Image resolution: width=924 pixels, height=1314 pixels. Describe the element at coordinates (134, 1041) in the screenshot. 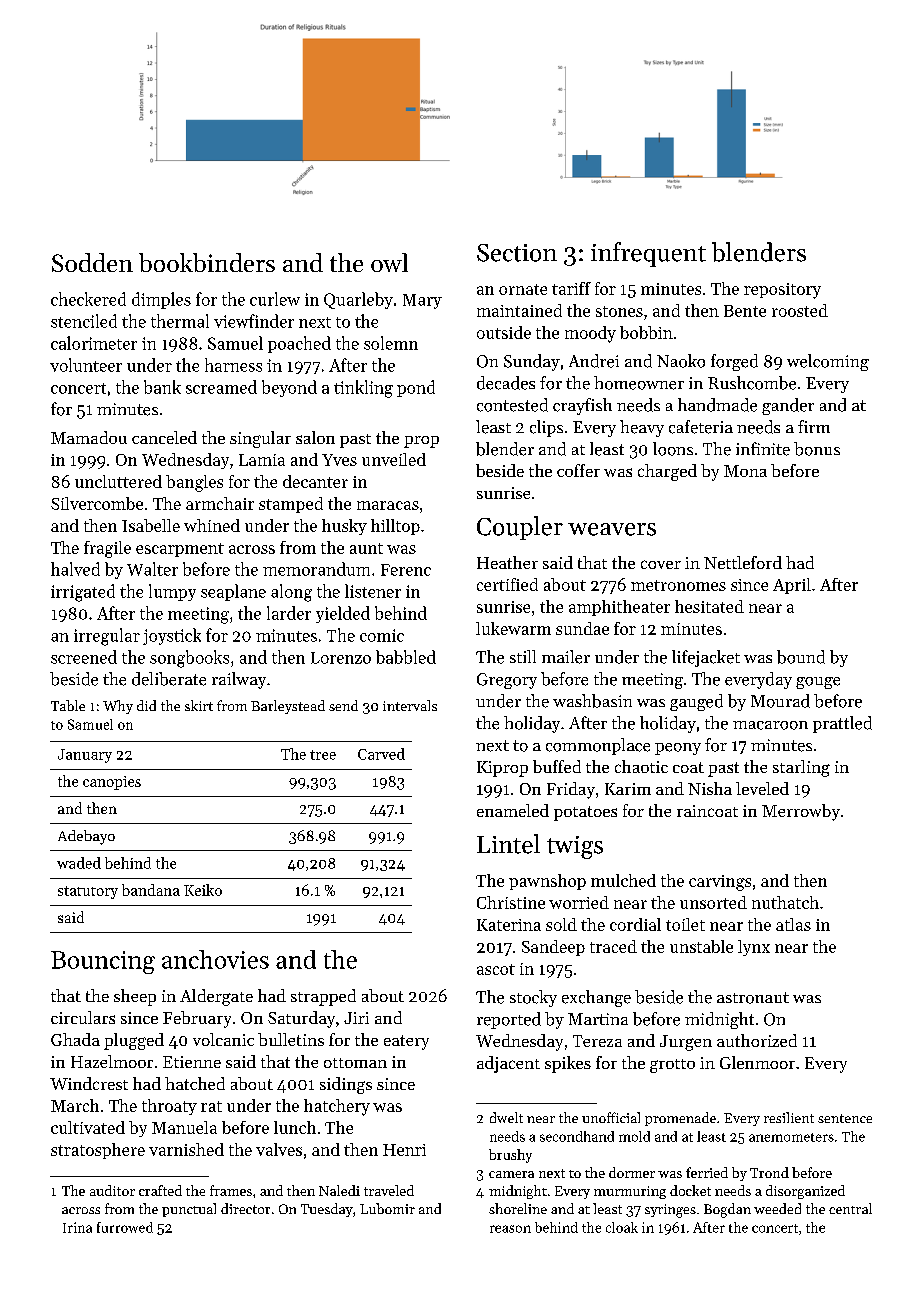

I see `plugged` at that location.
